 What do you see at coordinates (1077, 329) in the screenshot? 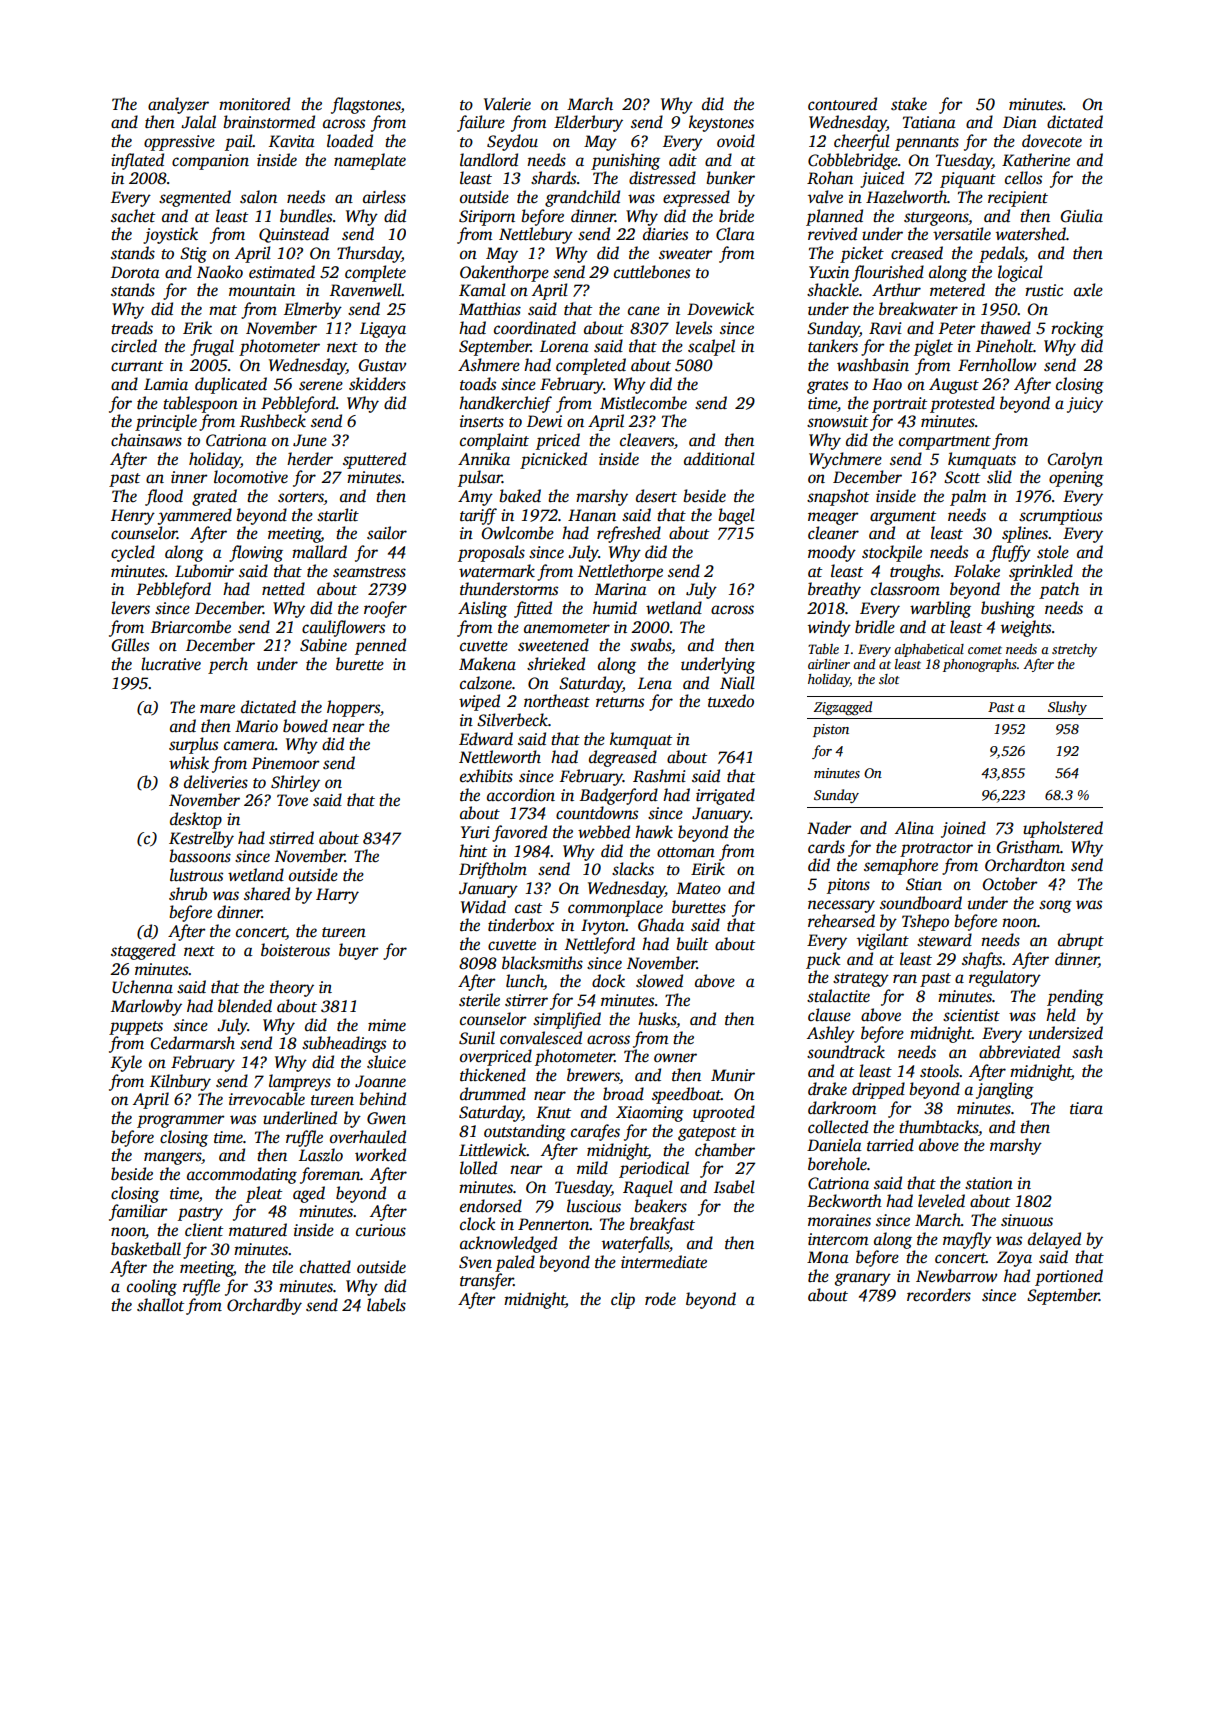
I see `rocking` at bounding box center [1077, 329].
